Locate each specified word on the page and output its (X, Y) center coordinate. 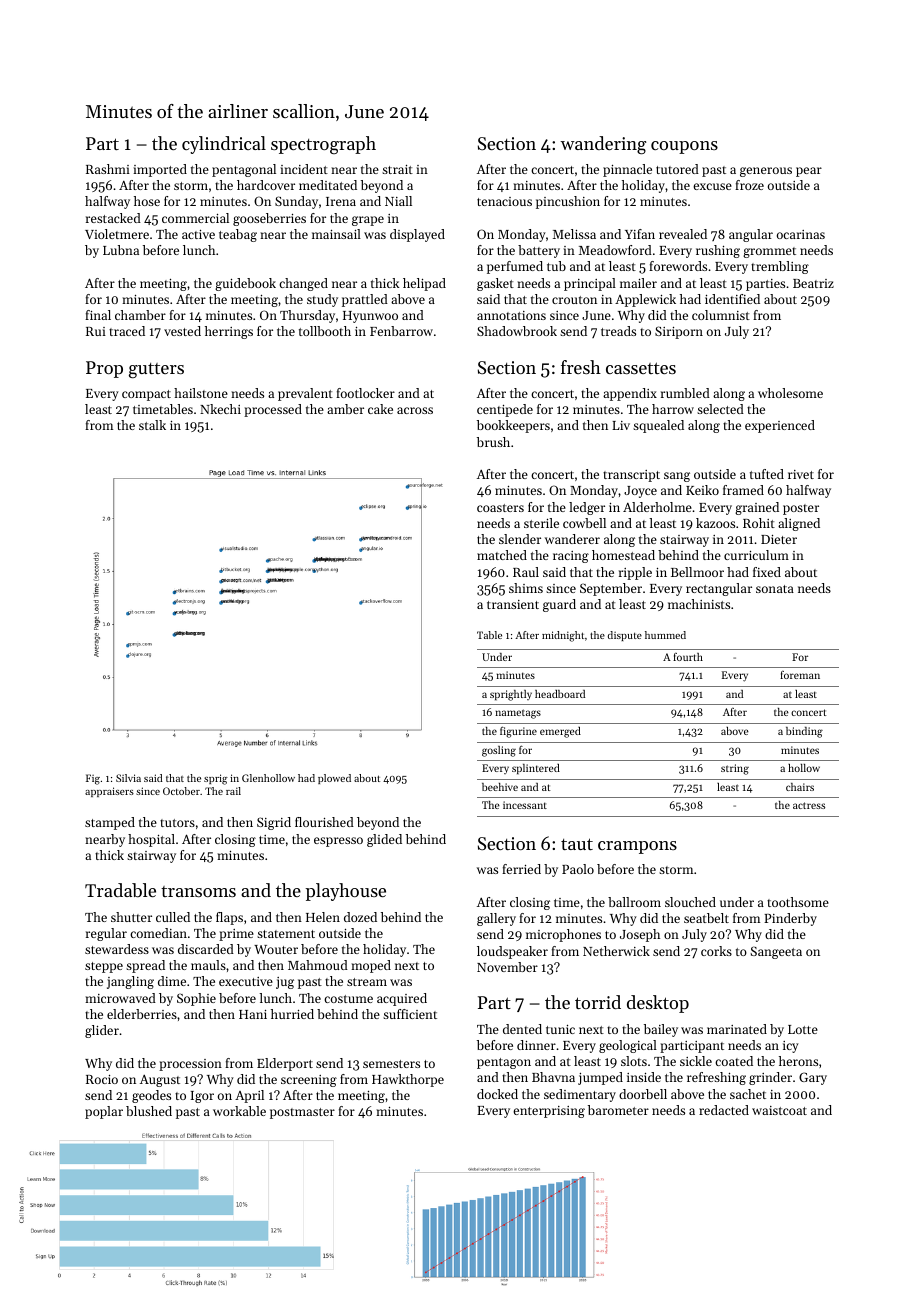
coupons (684, 147)
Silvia (128, 778)
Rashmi (108, 169)
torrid (598, 1002)
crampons (637, 847)
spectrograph (323, 145)
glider (102, 1031)
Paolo (578, 869)
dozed (360, 917)
